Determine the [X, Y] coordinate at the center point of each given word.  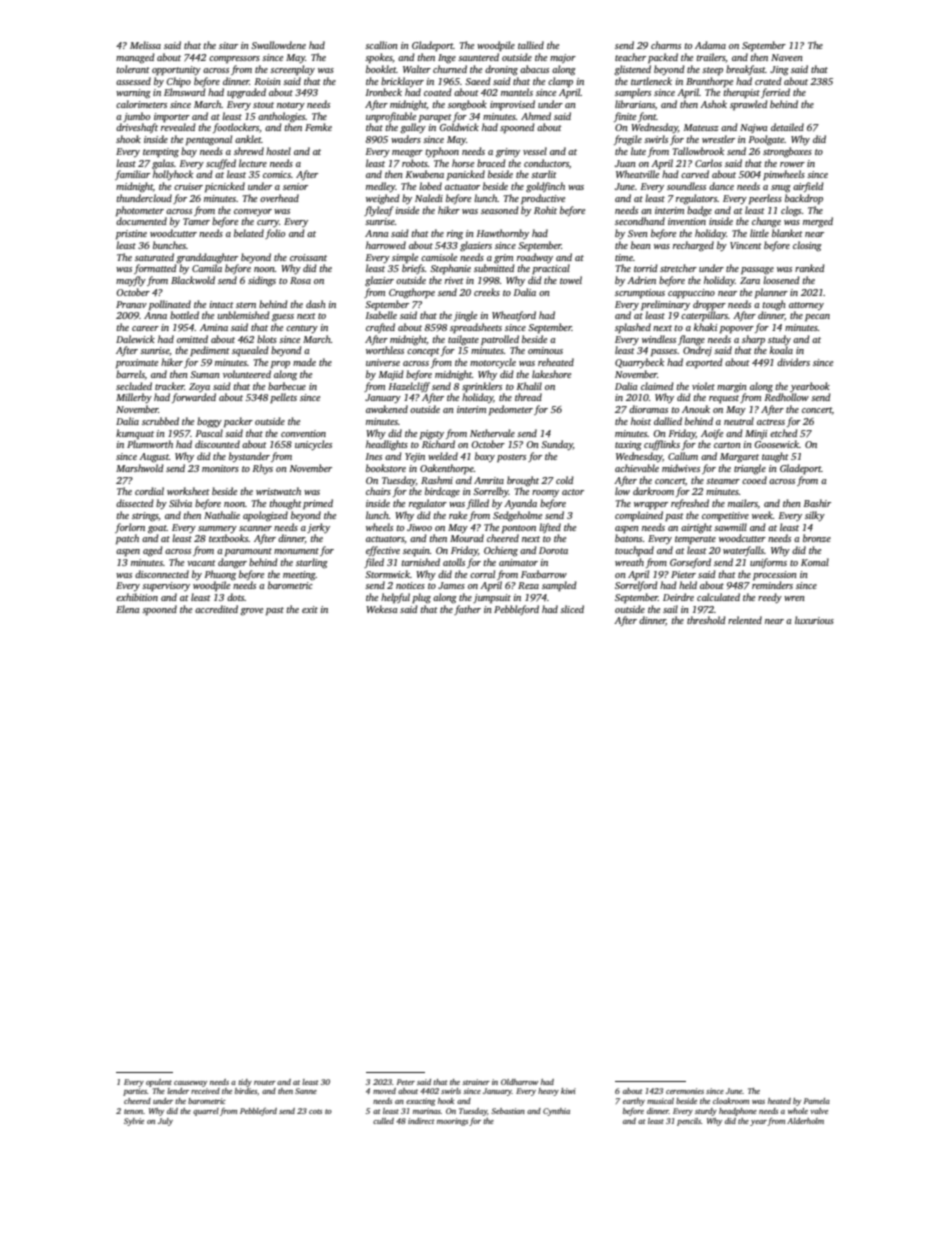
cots [315, 1111]
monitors [220, 468]
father [467, 610]
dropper [709, 305]
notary [291, 106]
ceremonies [685, 1091]
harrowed [386, 245]
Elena [127, 609]
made [304, 362]
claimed [657, 386]
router [265, 1082]
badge [699, 211]
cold [565, 480]
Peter [406, 1082]
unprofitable [391, 117]
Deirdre [678, 597]
